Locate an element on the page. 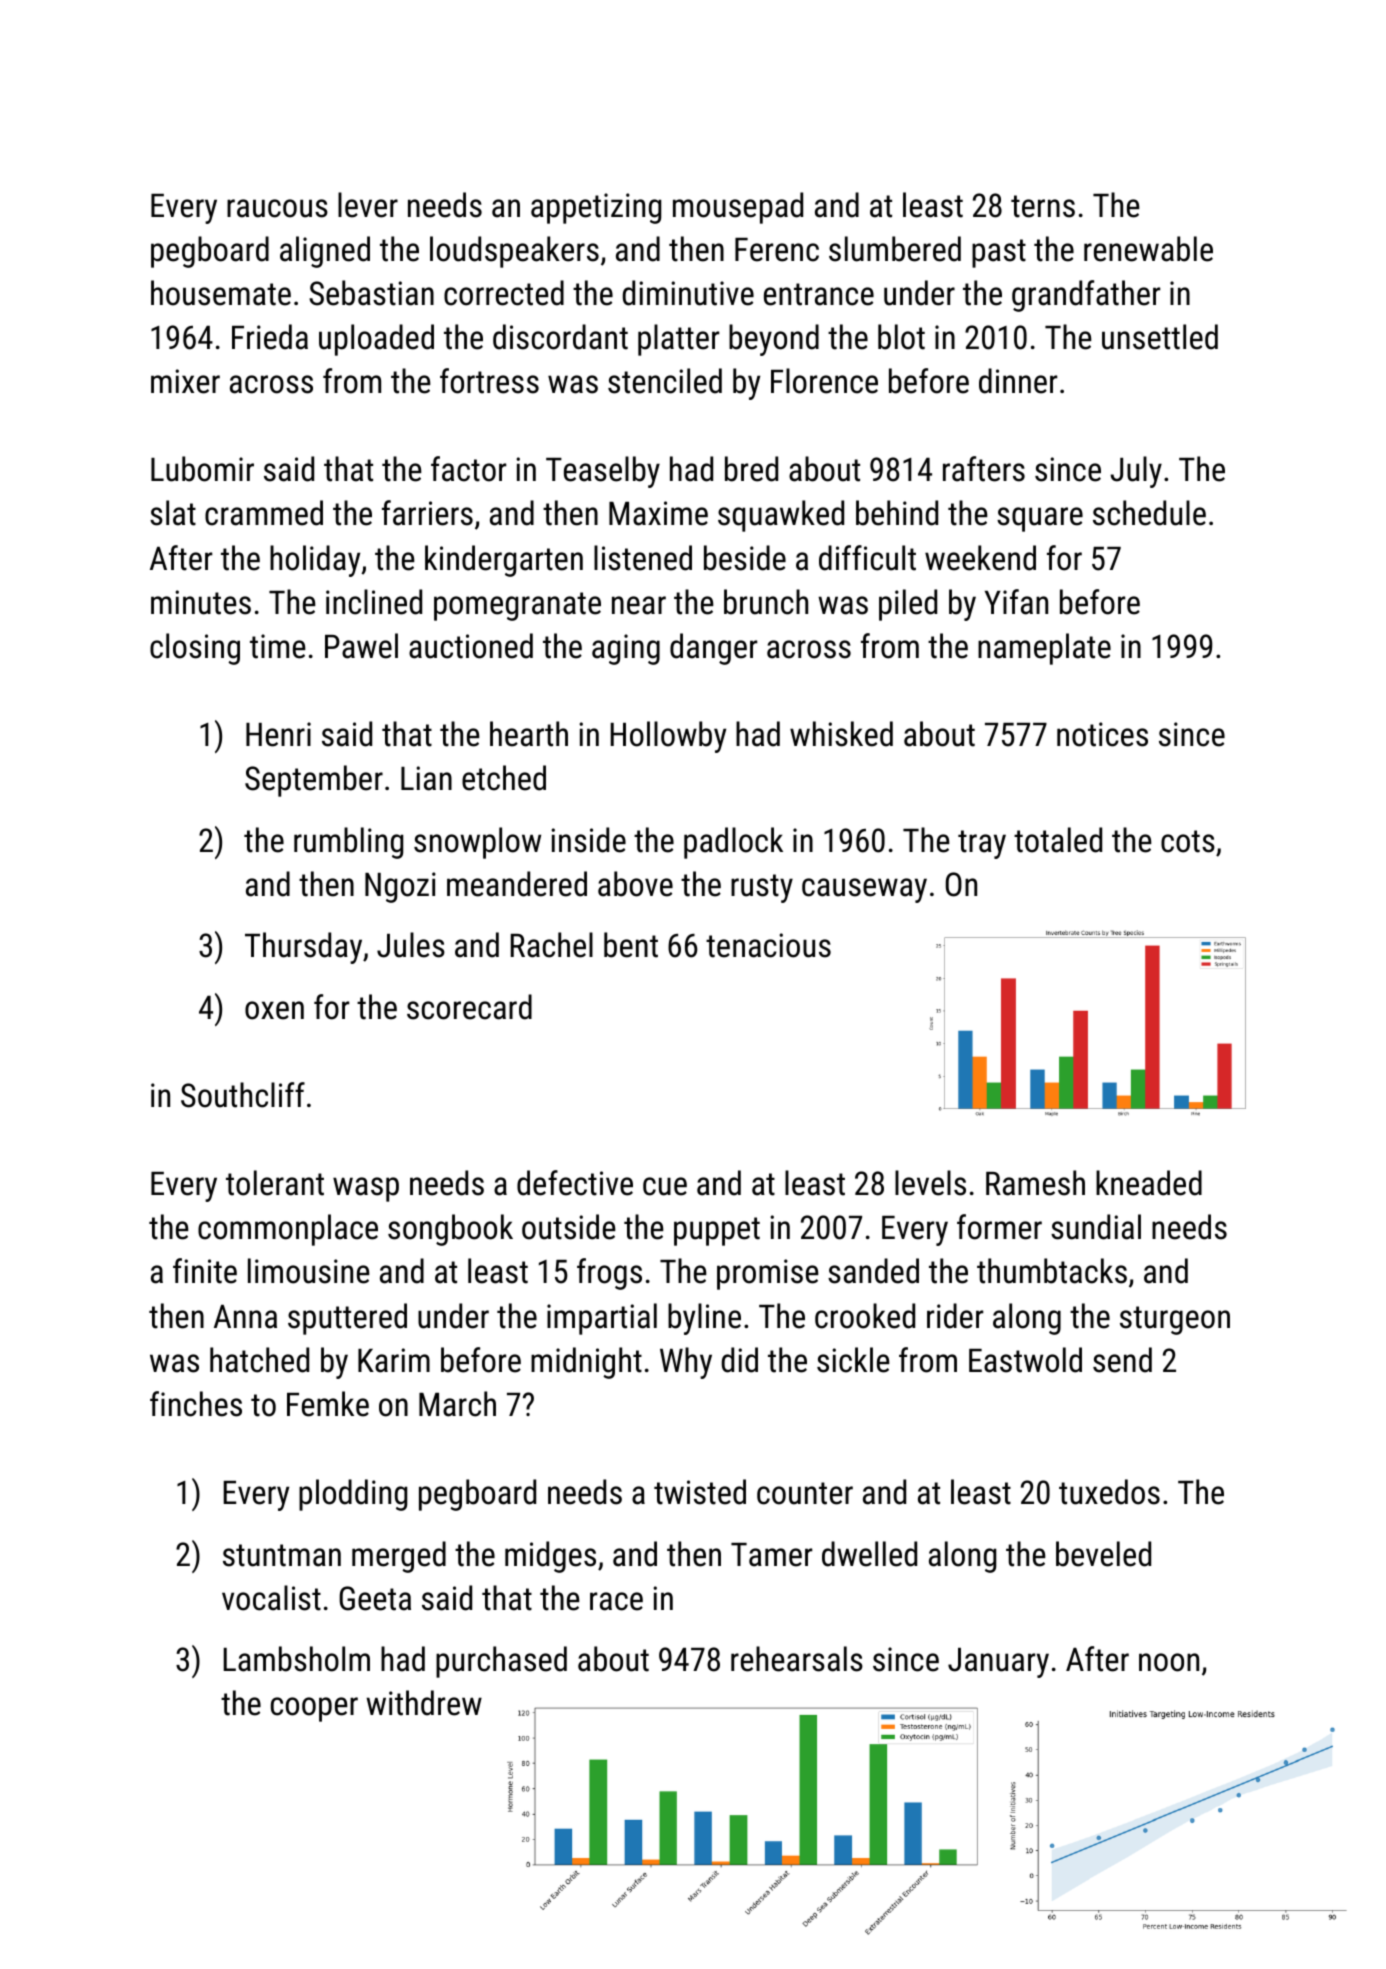 This document has height=1969, width=1386. Femke is located at coordinates (328, 1404).
